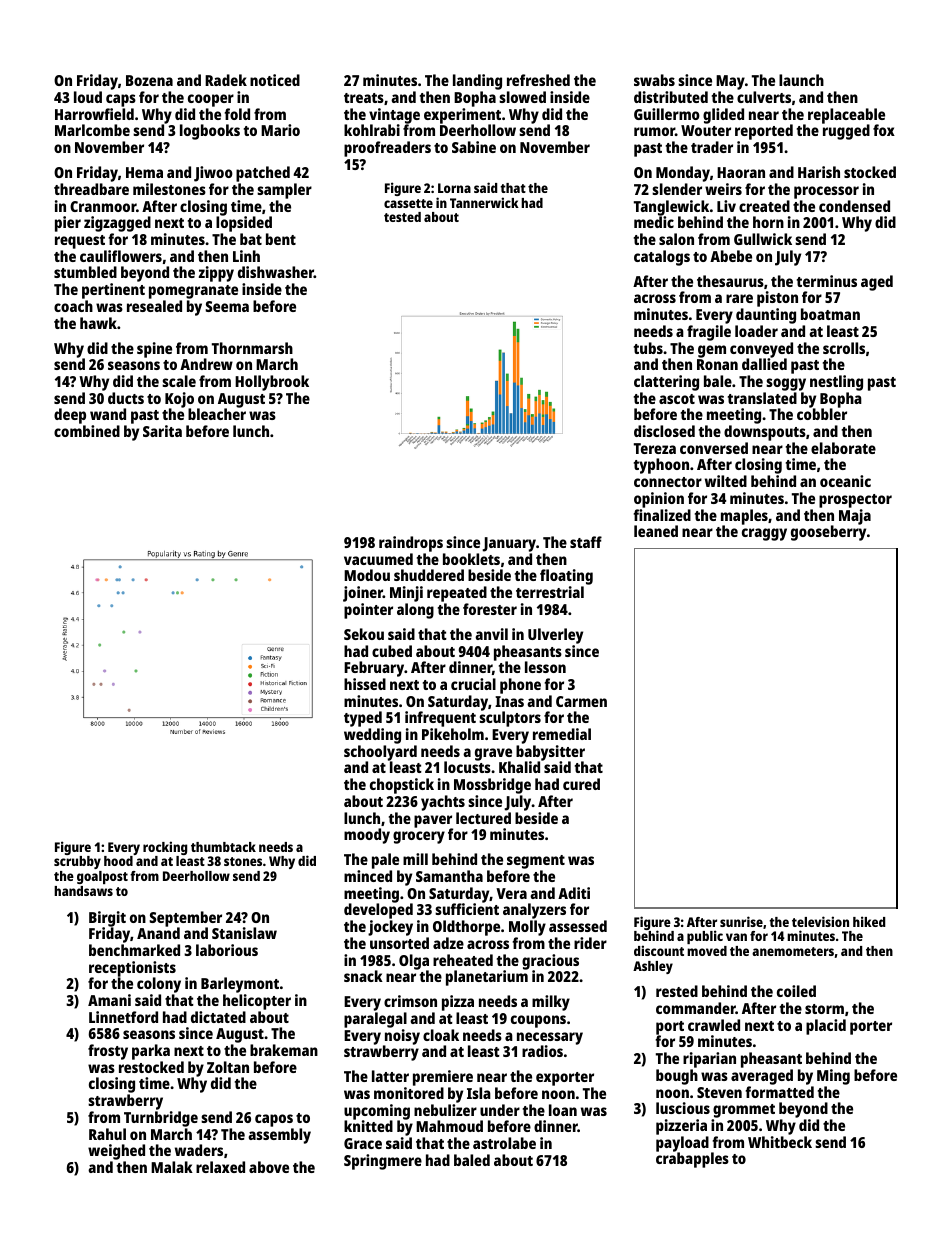  Describe the element at coordinates (144, 172) in the screenshot. I see `Hema` at that location.
